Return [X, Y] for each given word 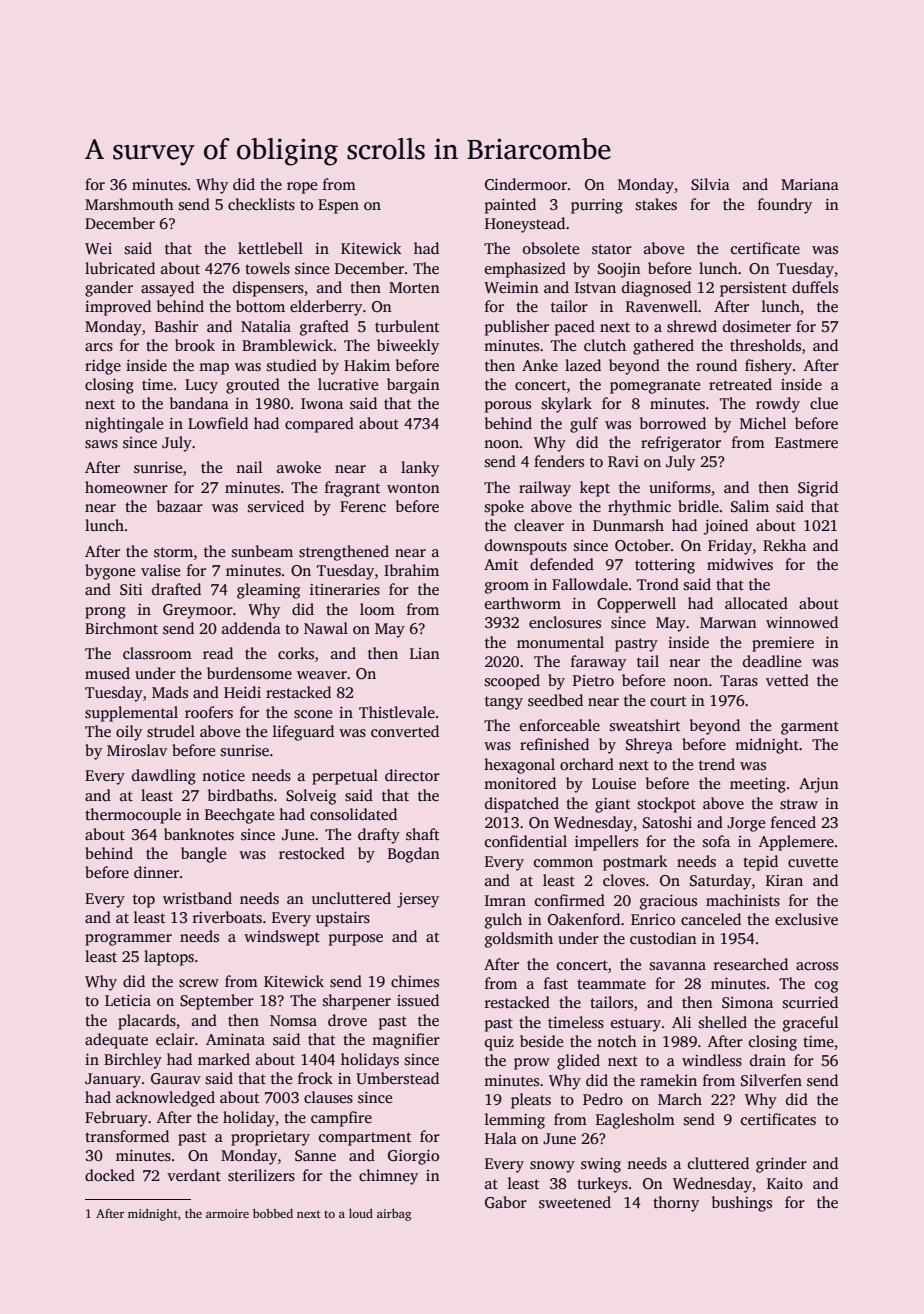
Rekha [784, 545]
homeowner [126, 487]
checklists [261, 204]
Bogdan [413, 855]
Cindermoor [526, 184]
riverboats [227, 917]
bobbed [273, 1213]
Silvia [710, 184]
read [218, 653]
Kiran [784, 880]
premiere [783, 644]
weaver [322, 675]
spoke [504, 508]
